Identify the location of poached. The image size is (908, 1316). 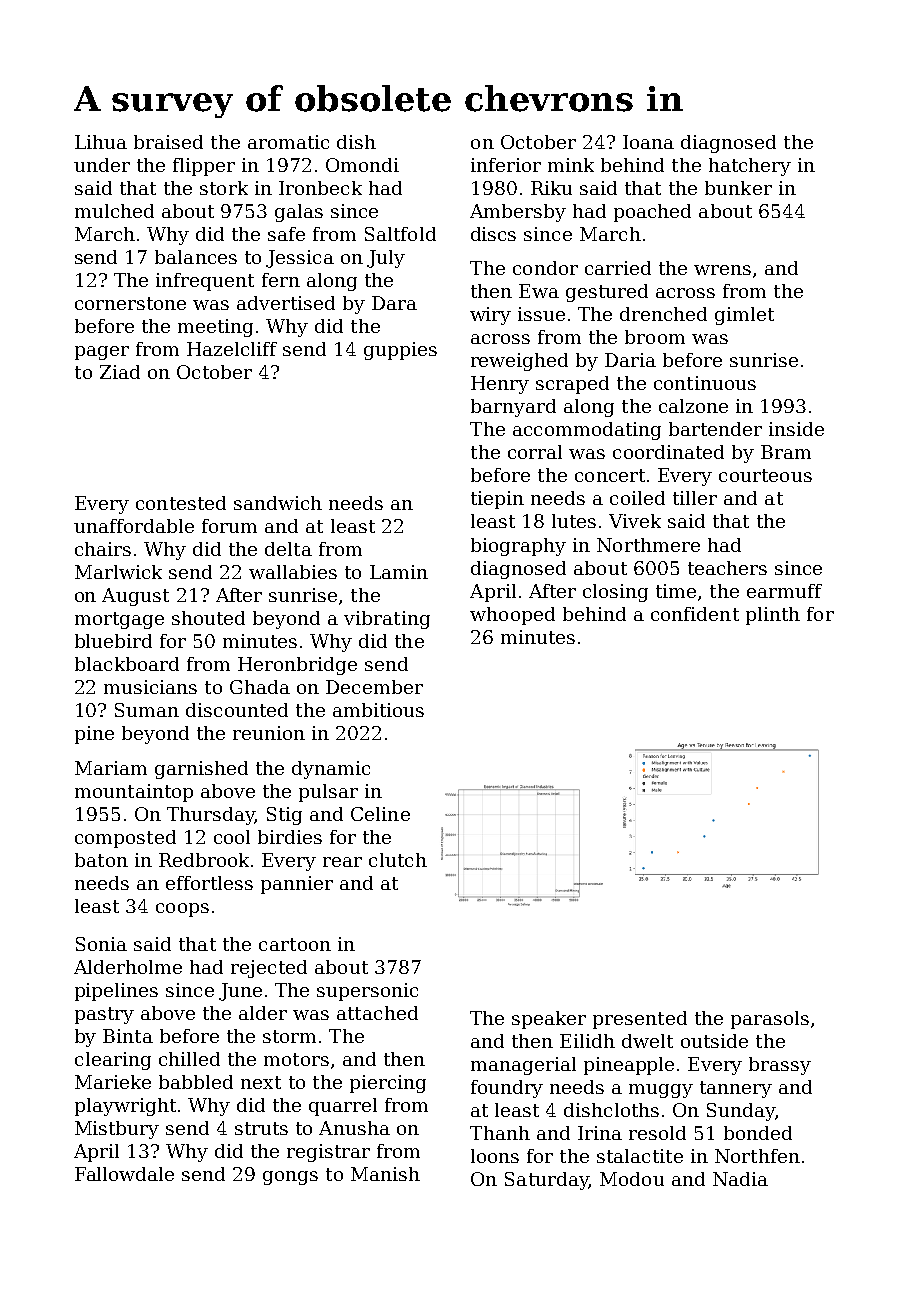
(652, 213).
